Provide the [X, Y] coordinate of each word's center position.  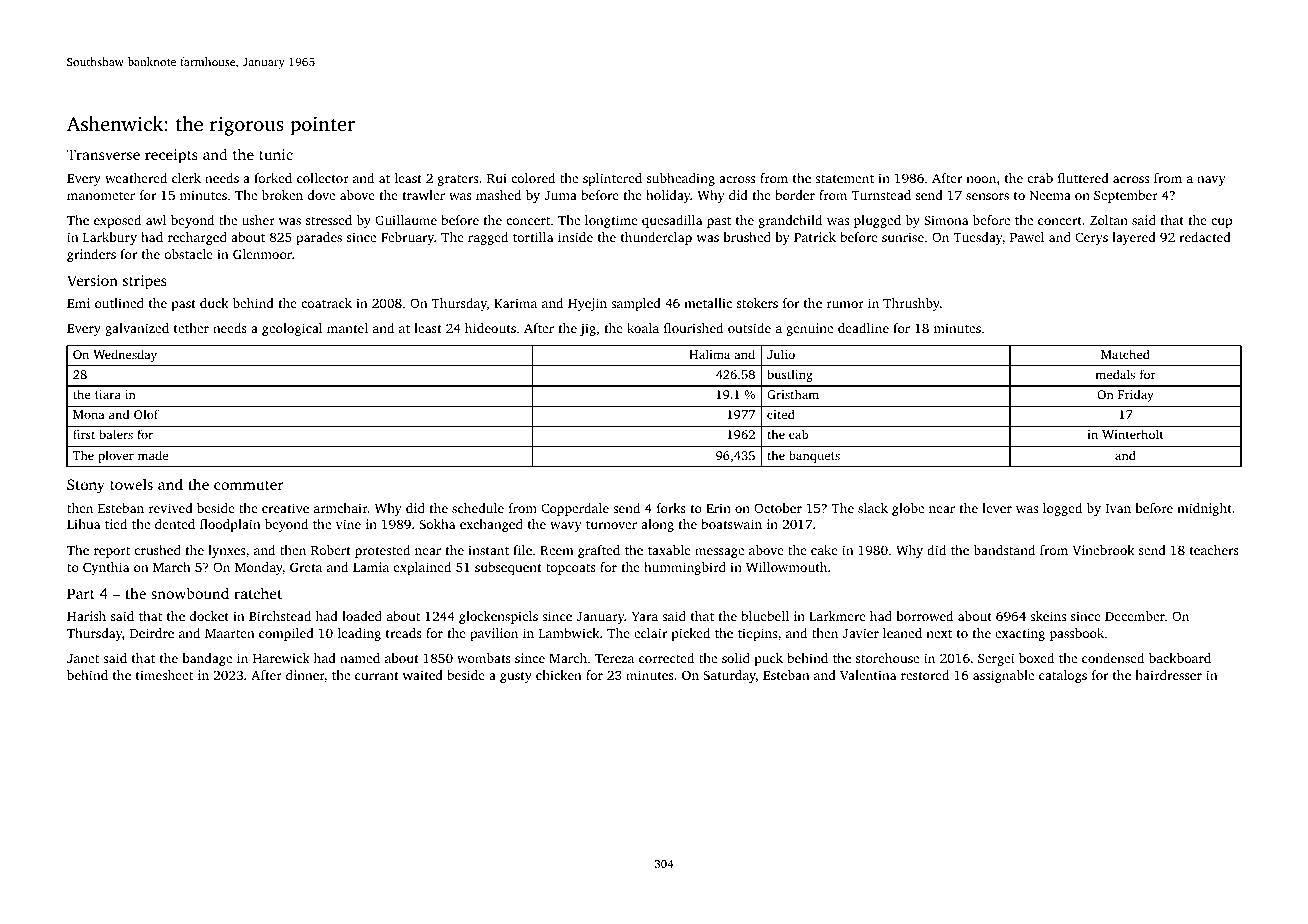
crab [1040, 178]
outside [749, 328]
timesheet [164, 675]
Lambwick [569, 633]
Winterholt [1133, 434]
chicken [558, 675]
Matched [1125, 354]
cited [781, 414]
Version [92, 280]
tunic [276, 154]
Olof [146, 414]
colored [533, 178]
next [939, 634]
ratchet [258, 593]
